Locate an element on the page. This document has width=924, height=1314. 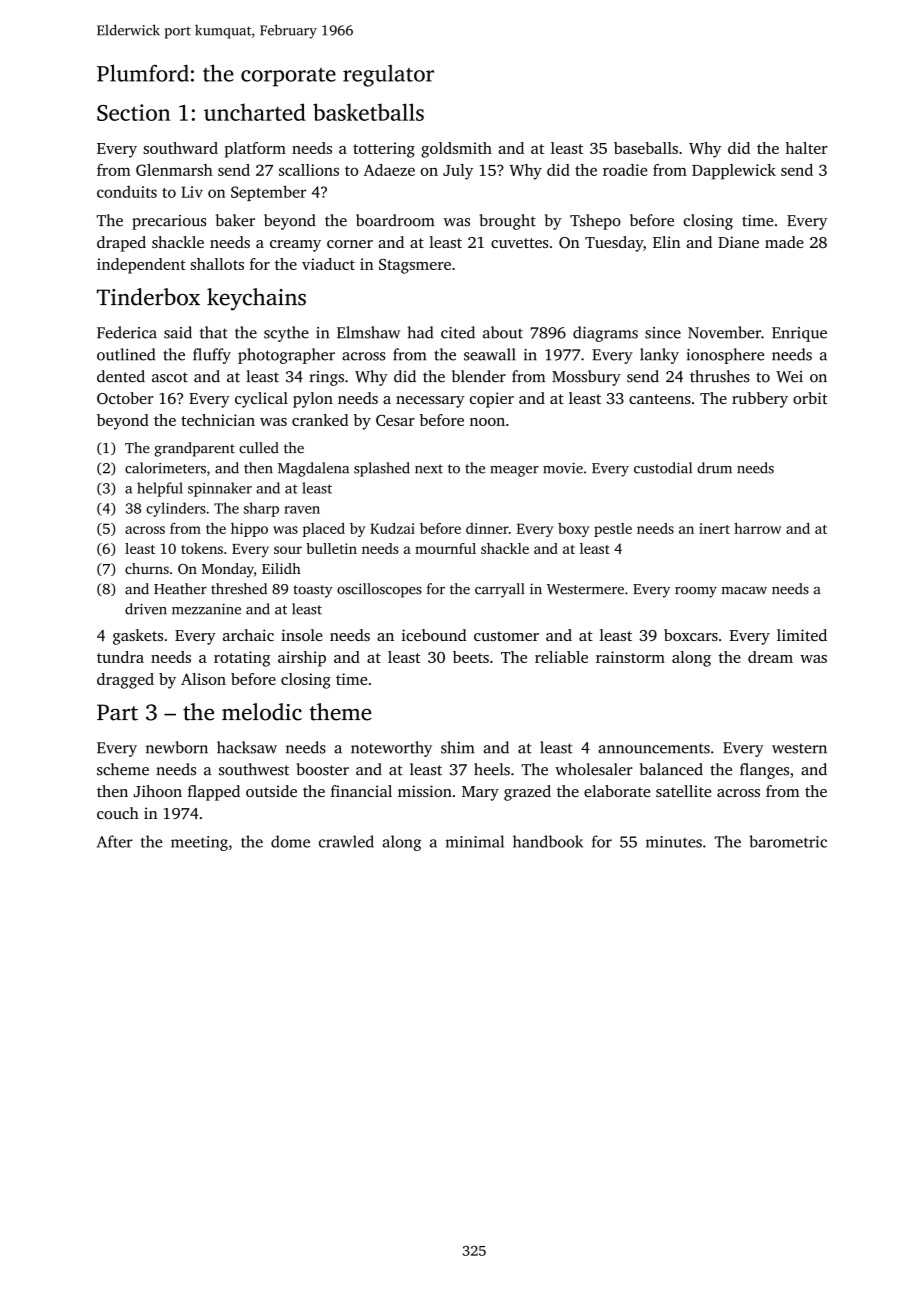
Wei is located at coordinates (789, 377).
